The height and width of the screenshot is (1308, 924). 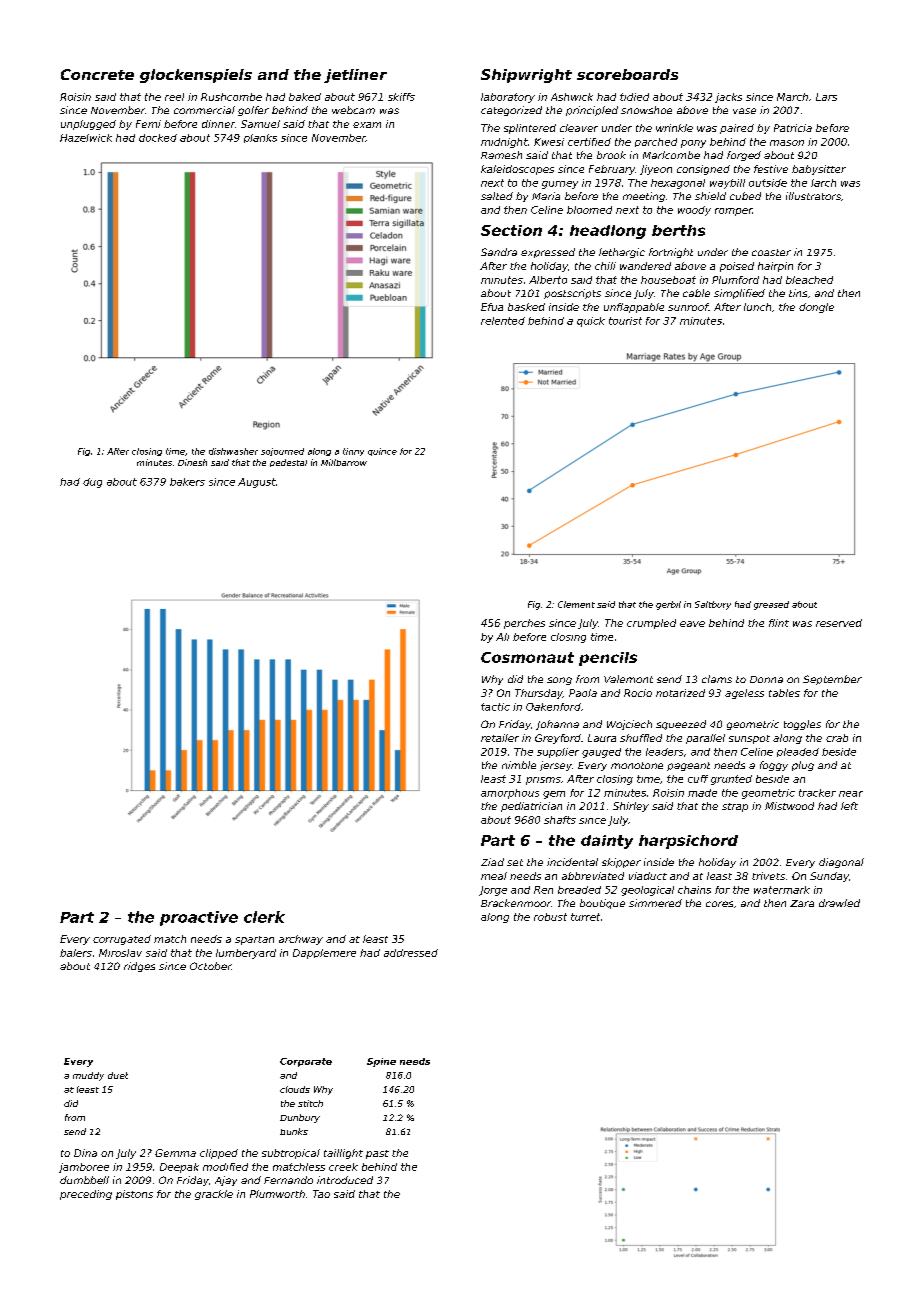 What do you see at coordinates (589, 142) in the screenshot?
I see `certified` at bounding box center [589, 142].
